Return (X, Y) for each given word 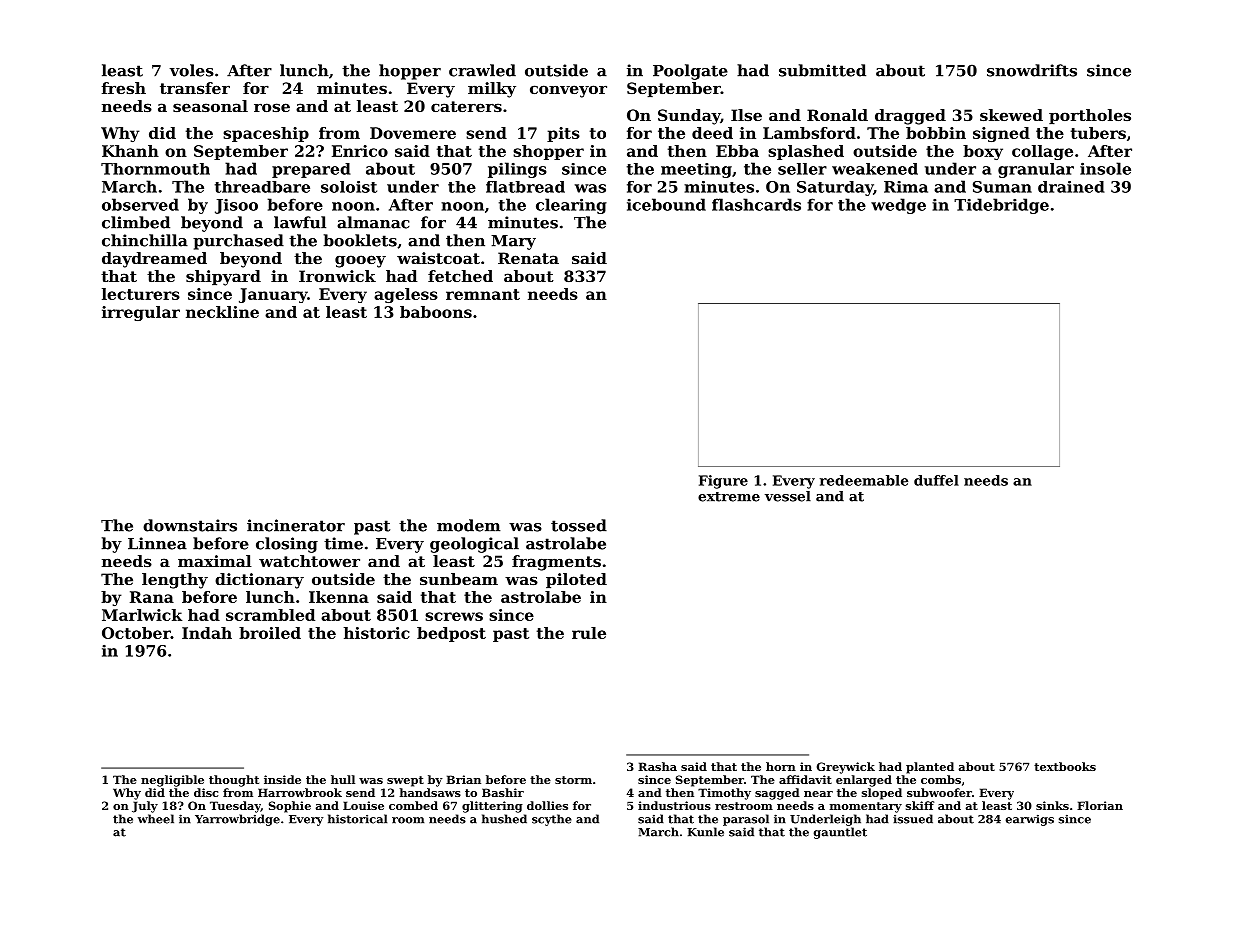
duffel (936, 480)
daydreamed (154, 260)
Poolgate (690, 72)
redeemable (864, 480)
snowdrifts (1032, 70)
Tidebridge (1001, 206)
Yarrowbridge (237, 820)
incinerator (296, 525)
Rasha (657, 766)
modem (468, 525)
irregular (141, 313)
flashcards (756, 204)
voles (192, 70)
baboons (436, 312)
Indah (207, 633)
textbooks (1065, 766)
